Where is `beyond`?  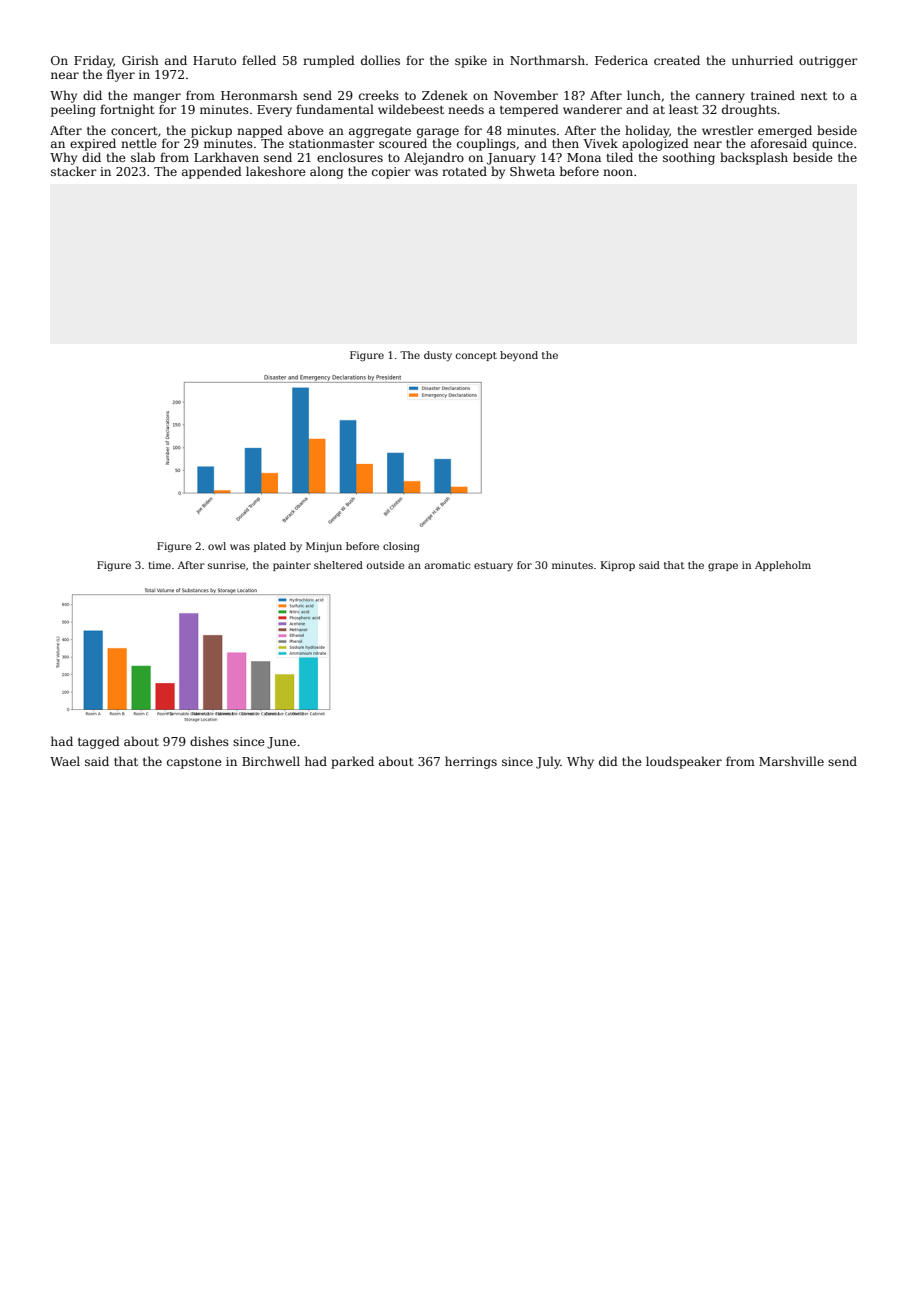
beyond is located at coordinates (519, 356).
